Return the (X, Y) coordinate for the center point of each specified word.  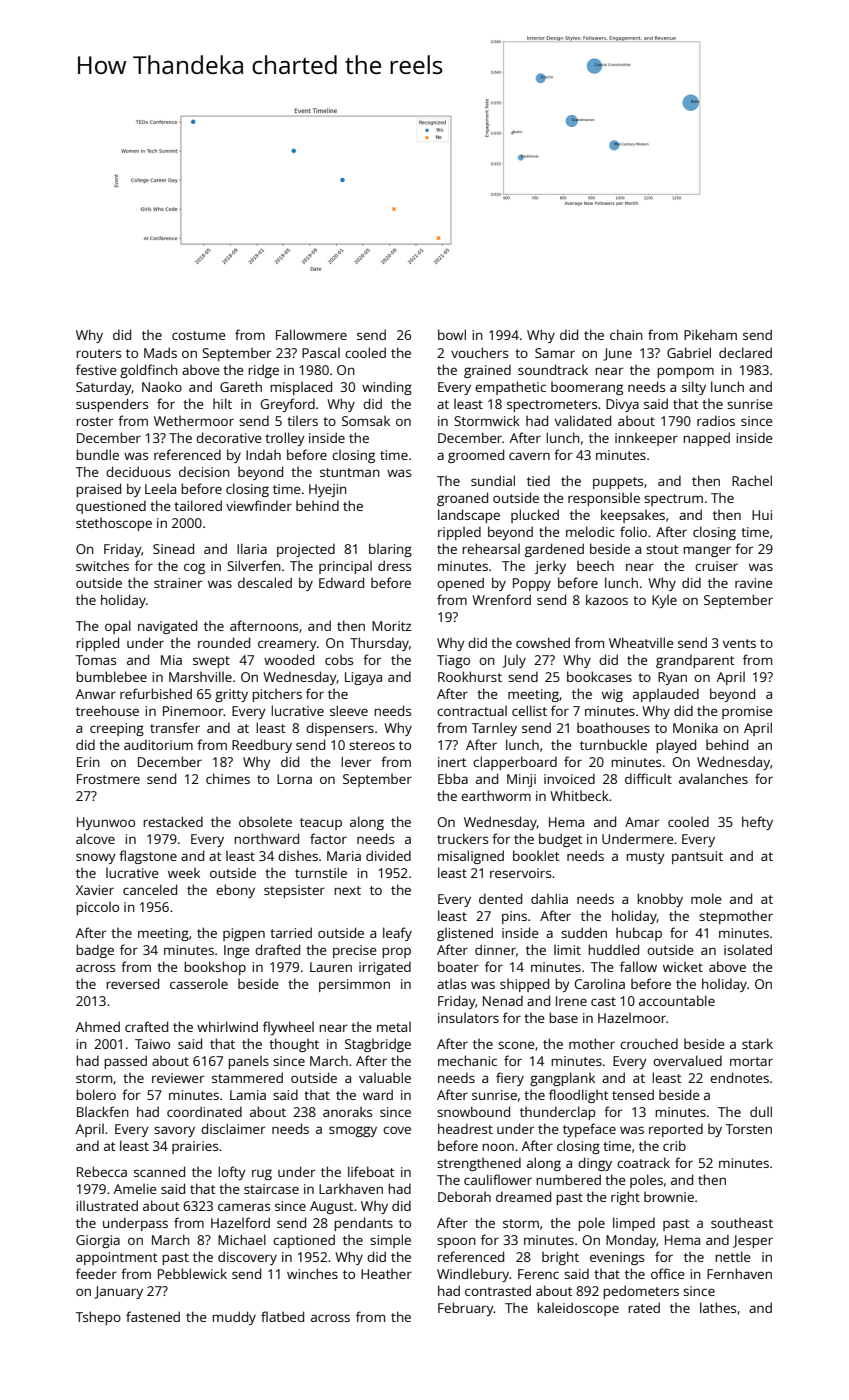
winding (387, 388)
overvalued (687, 1060)
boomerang (587, 388)
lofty (232, 1173)
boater (458, 966)
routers (98, 353)
